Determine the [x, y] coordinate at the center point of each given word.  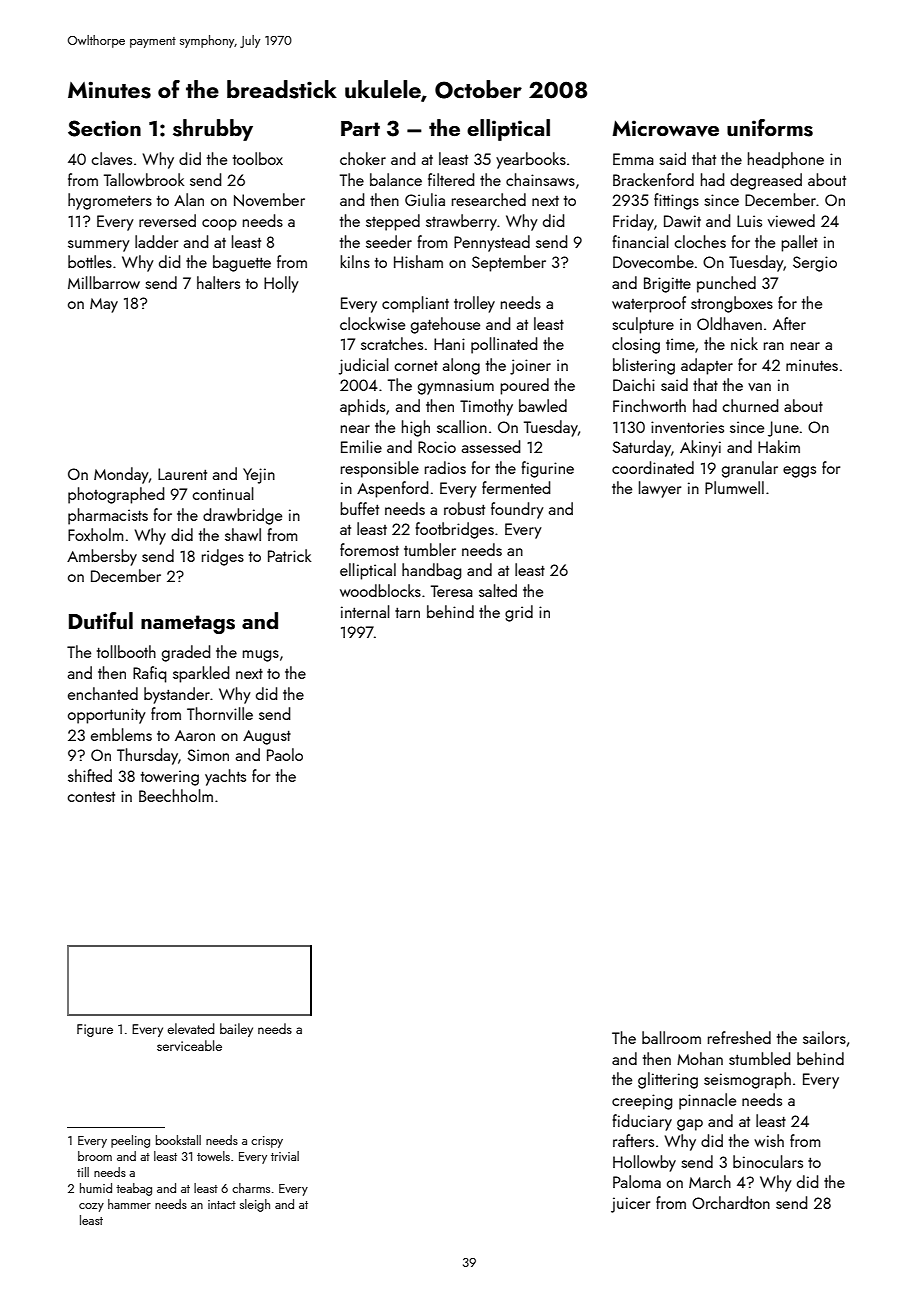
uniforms [770, 128]
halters [218, 282]
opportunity [107, 716]
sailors [824, 1037]
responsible [380, 469]
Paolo [285, 754]
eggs [799, 472]
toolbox [258, 158]
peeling [130, 1141]
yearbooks [531, 160]
